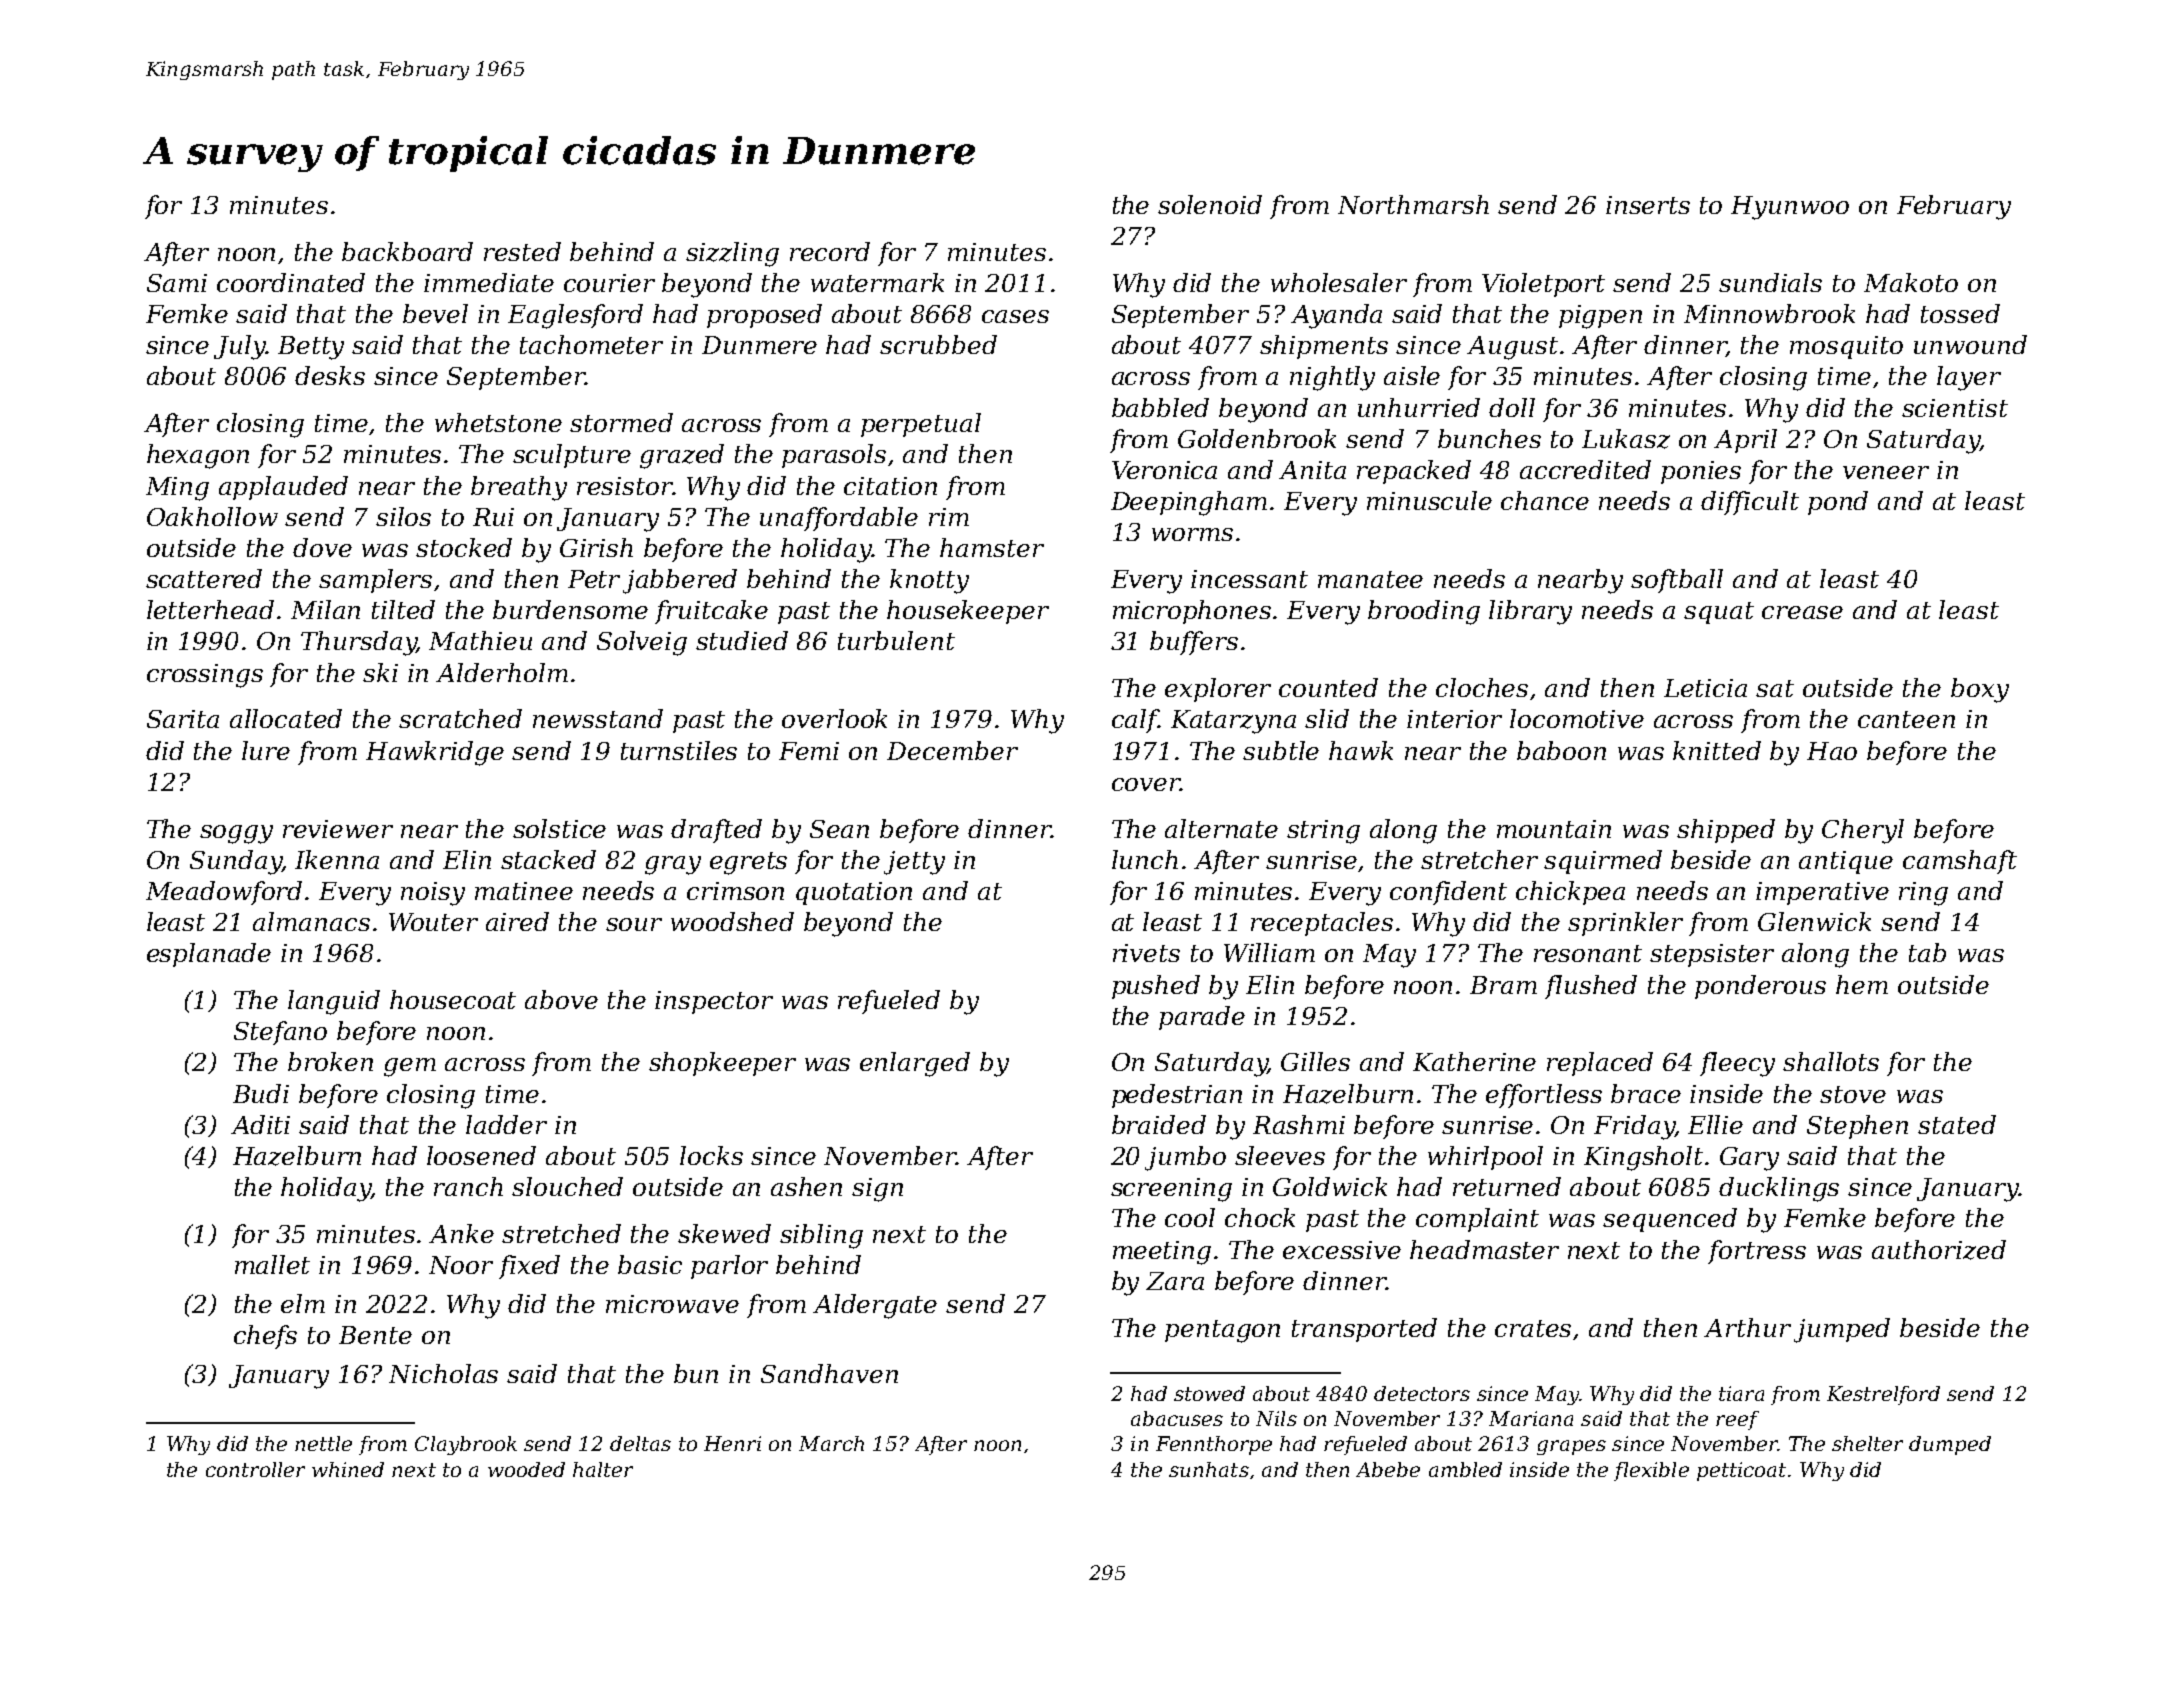 This page has width=2178, height=1683. I want to click on halter, so click(603, 1469).
